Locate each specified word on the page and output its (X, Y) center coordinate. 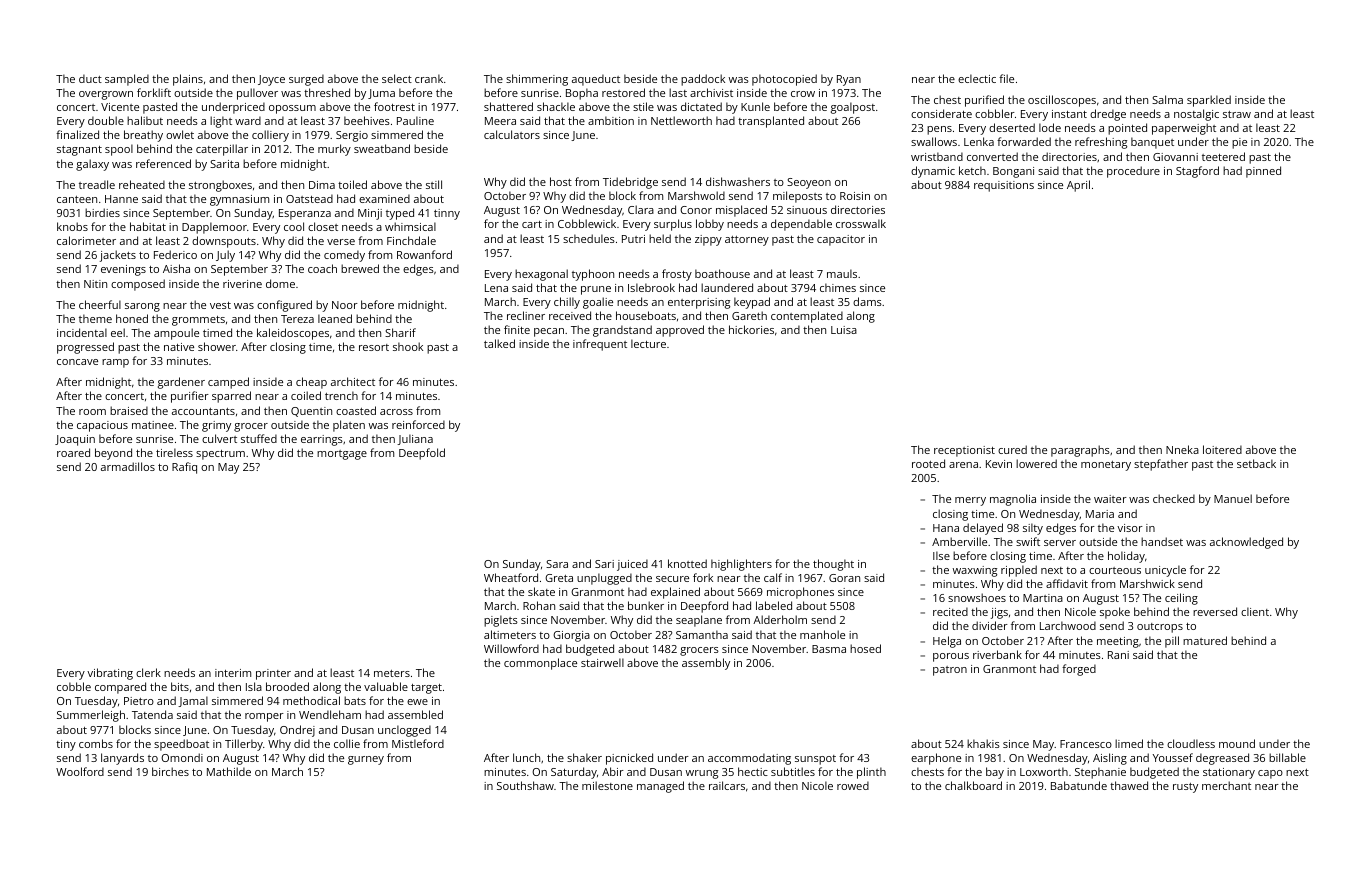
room (92, 412)
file (1006, 78)
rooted (928, 463)
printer (273, 674)
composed (138, 285)
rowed (853, 785)
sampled (127, 80)
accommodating (749, 759)
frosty (677, 275)
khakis (983, 743)
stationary (1229, 773)
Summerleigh (91, 716)
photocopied (784, 80)
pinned (1263, 172)
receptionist (964, 451)
